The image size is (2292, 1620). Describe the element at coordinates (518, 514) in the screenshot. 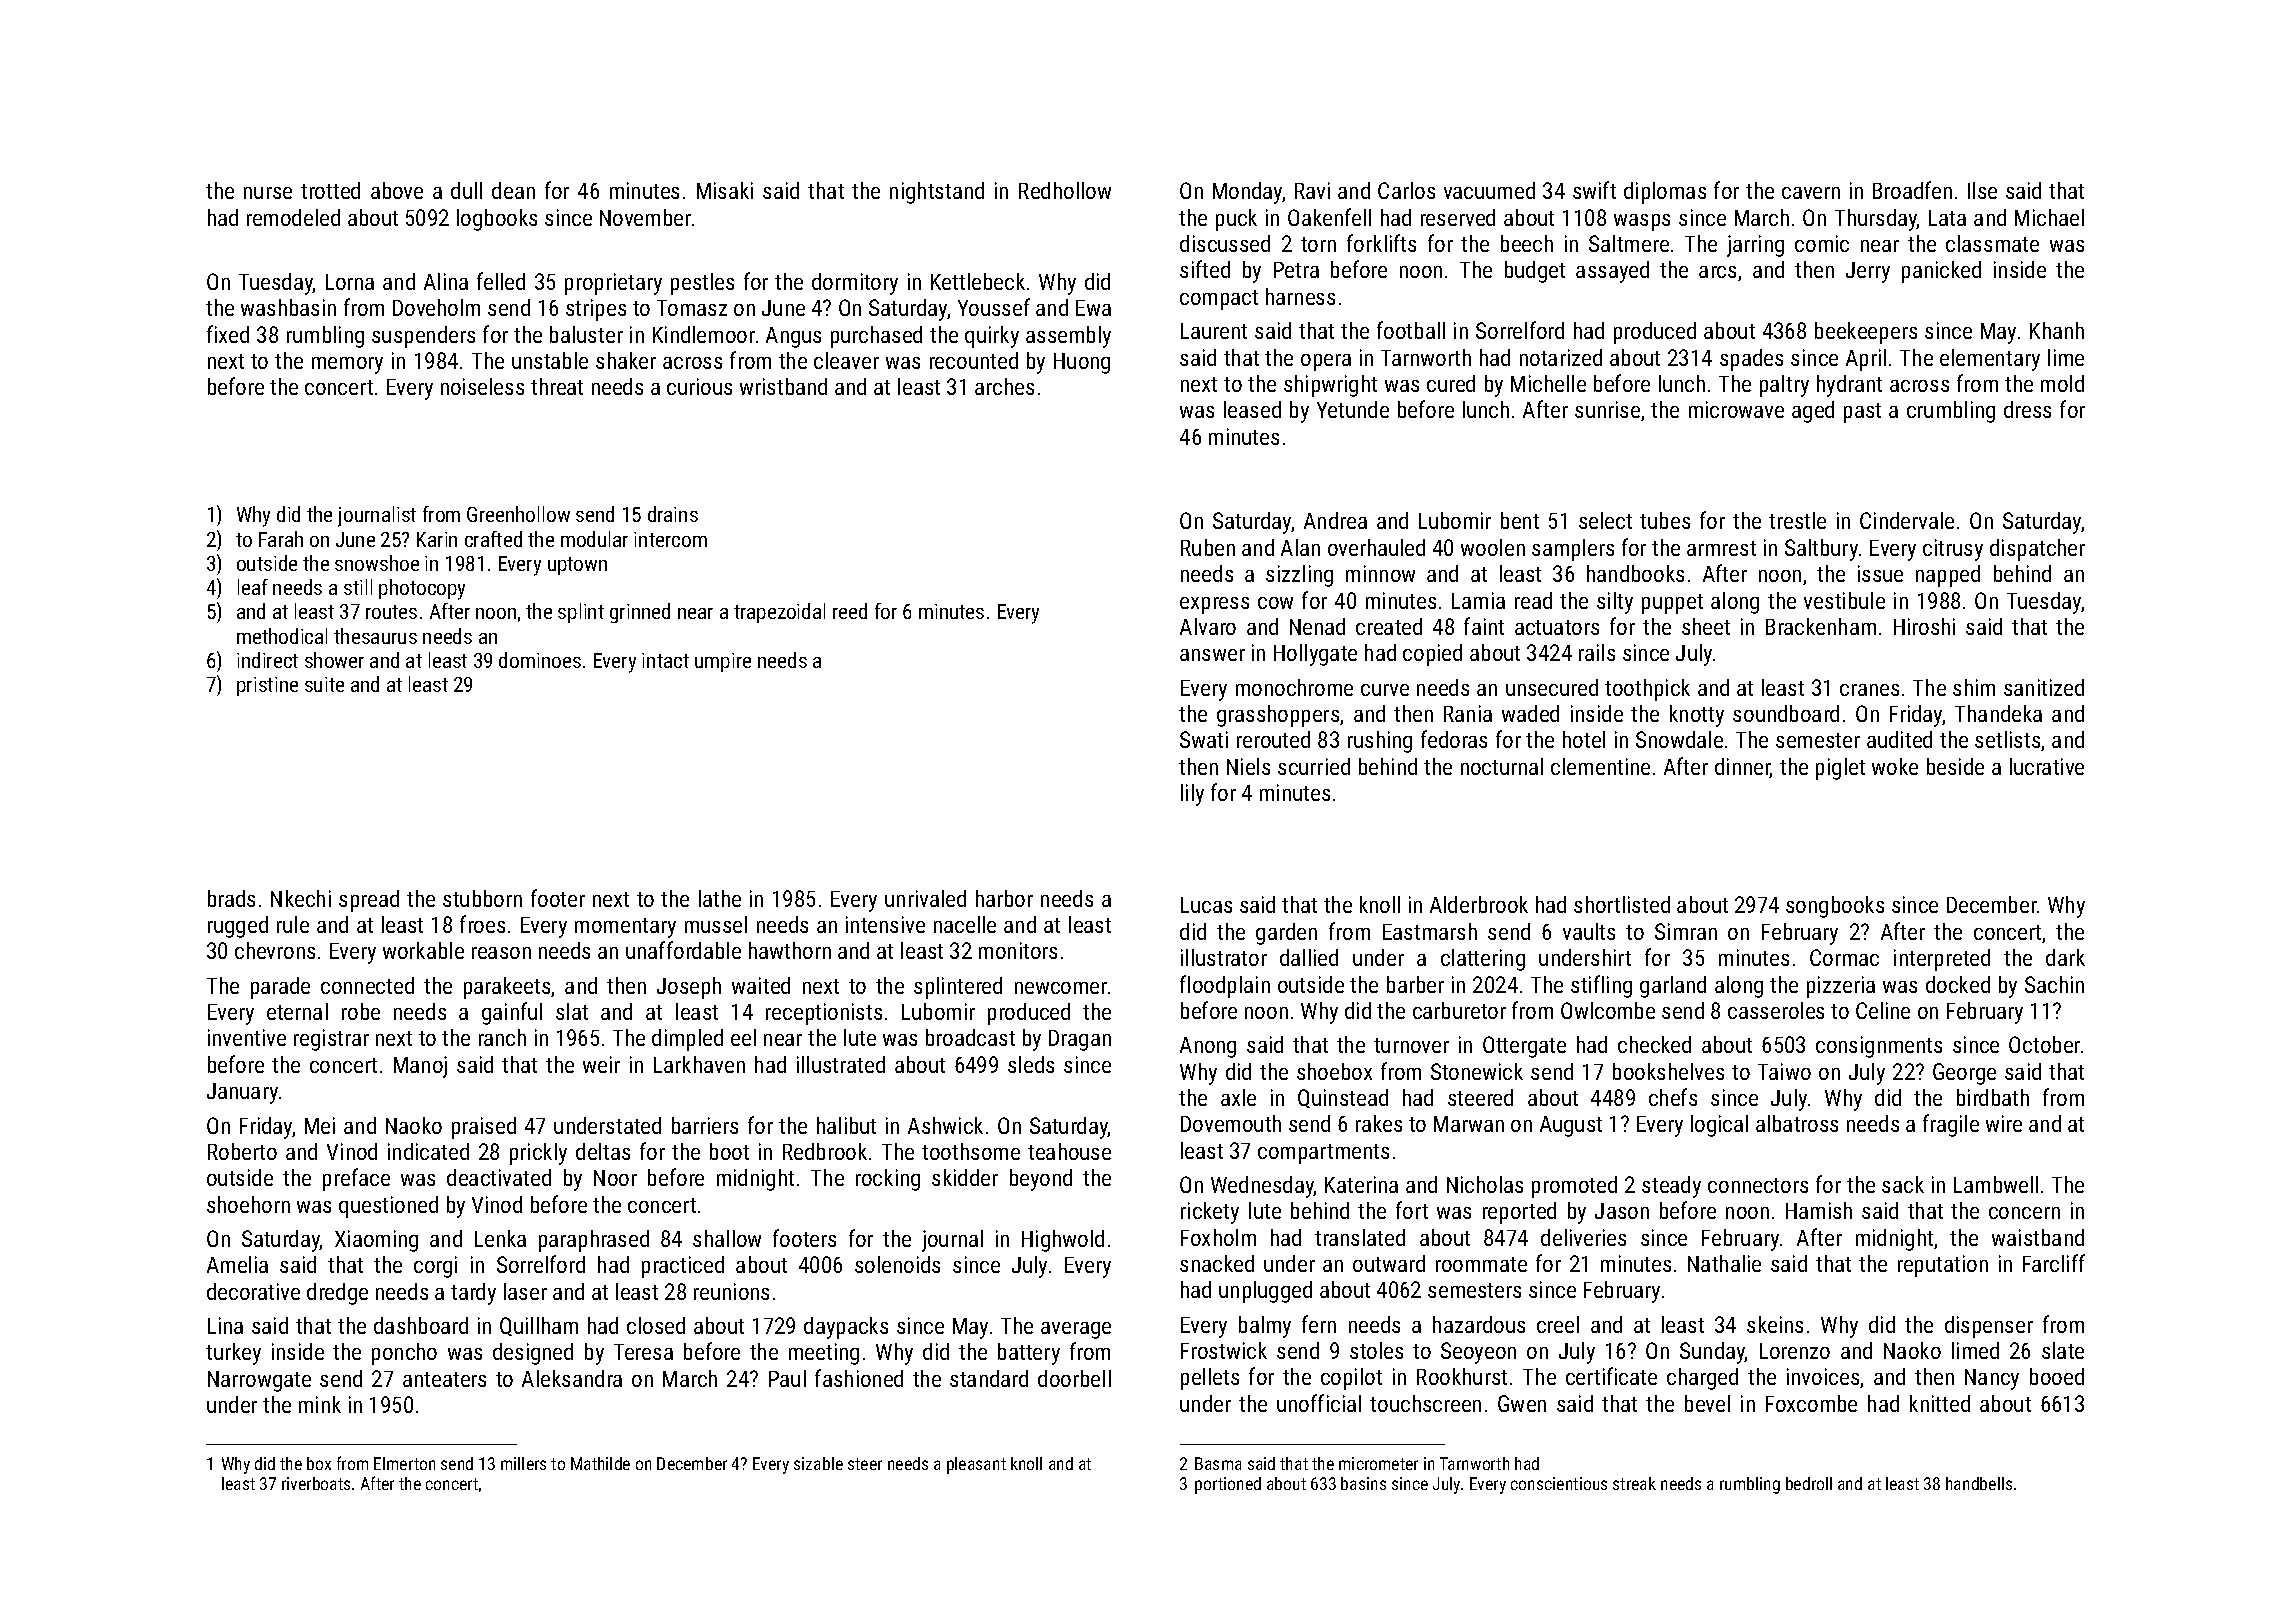

I see `Greenhollow` at that location.
